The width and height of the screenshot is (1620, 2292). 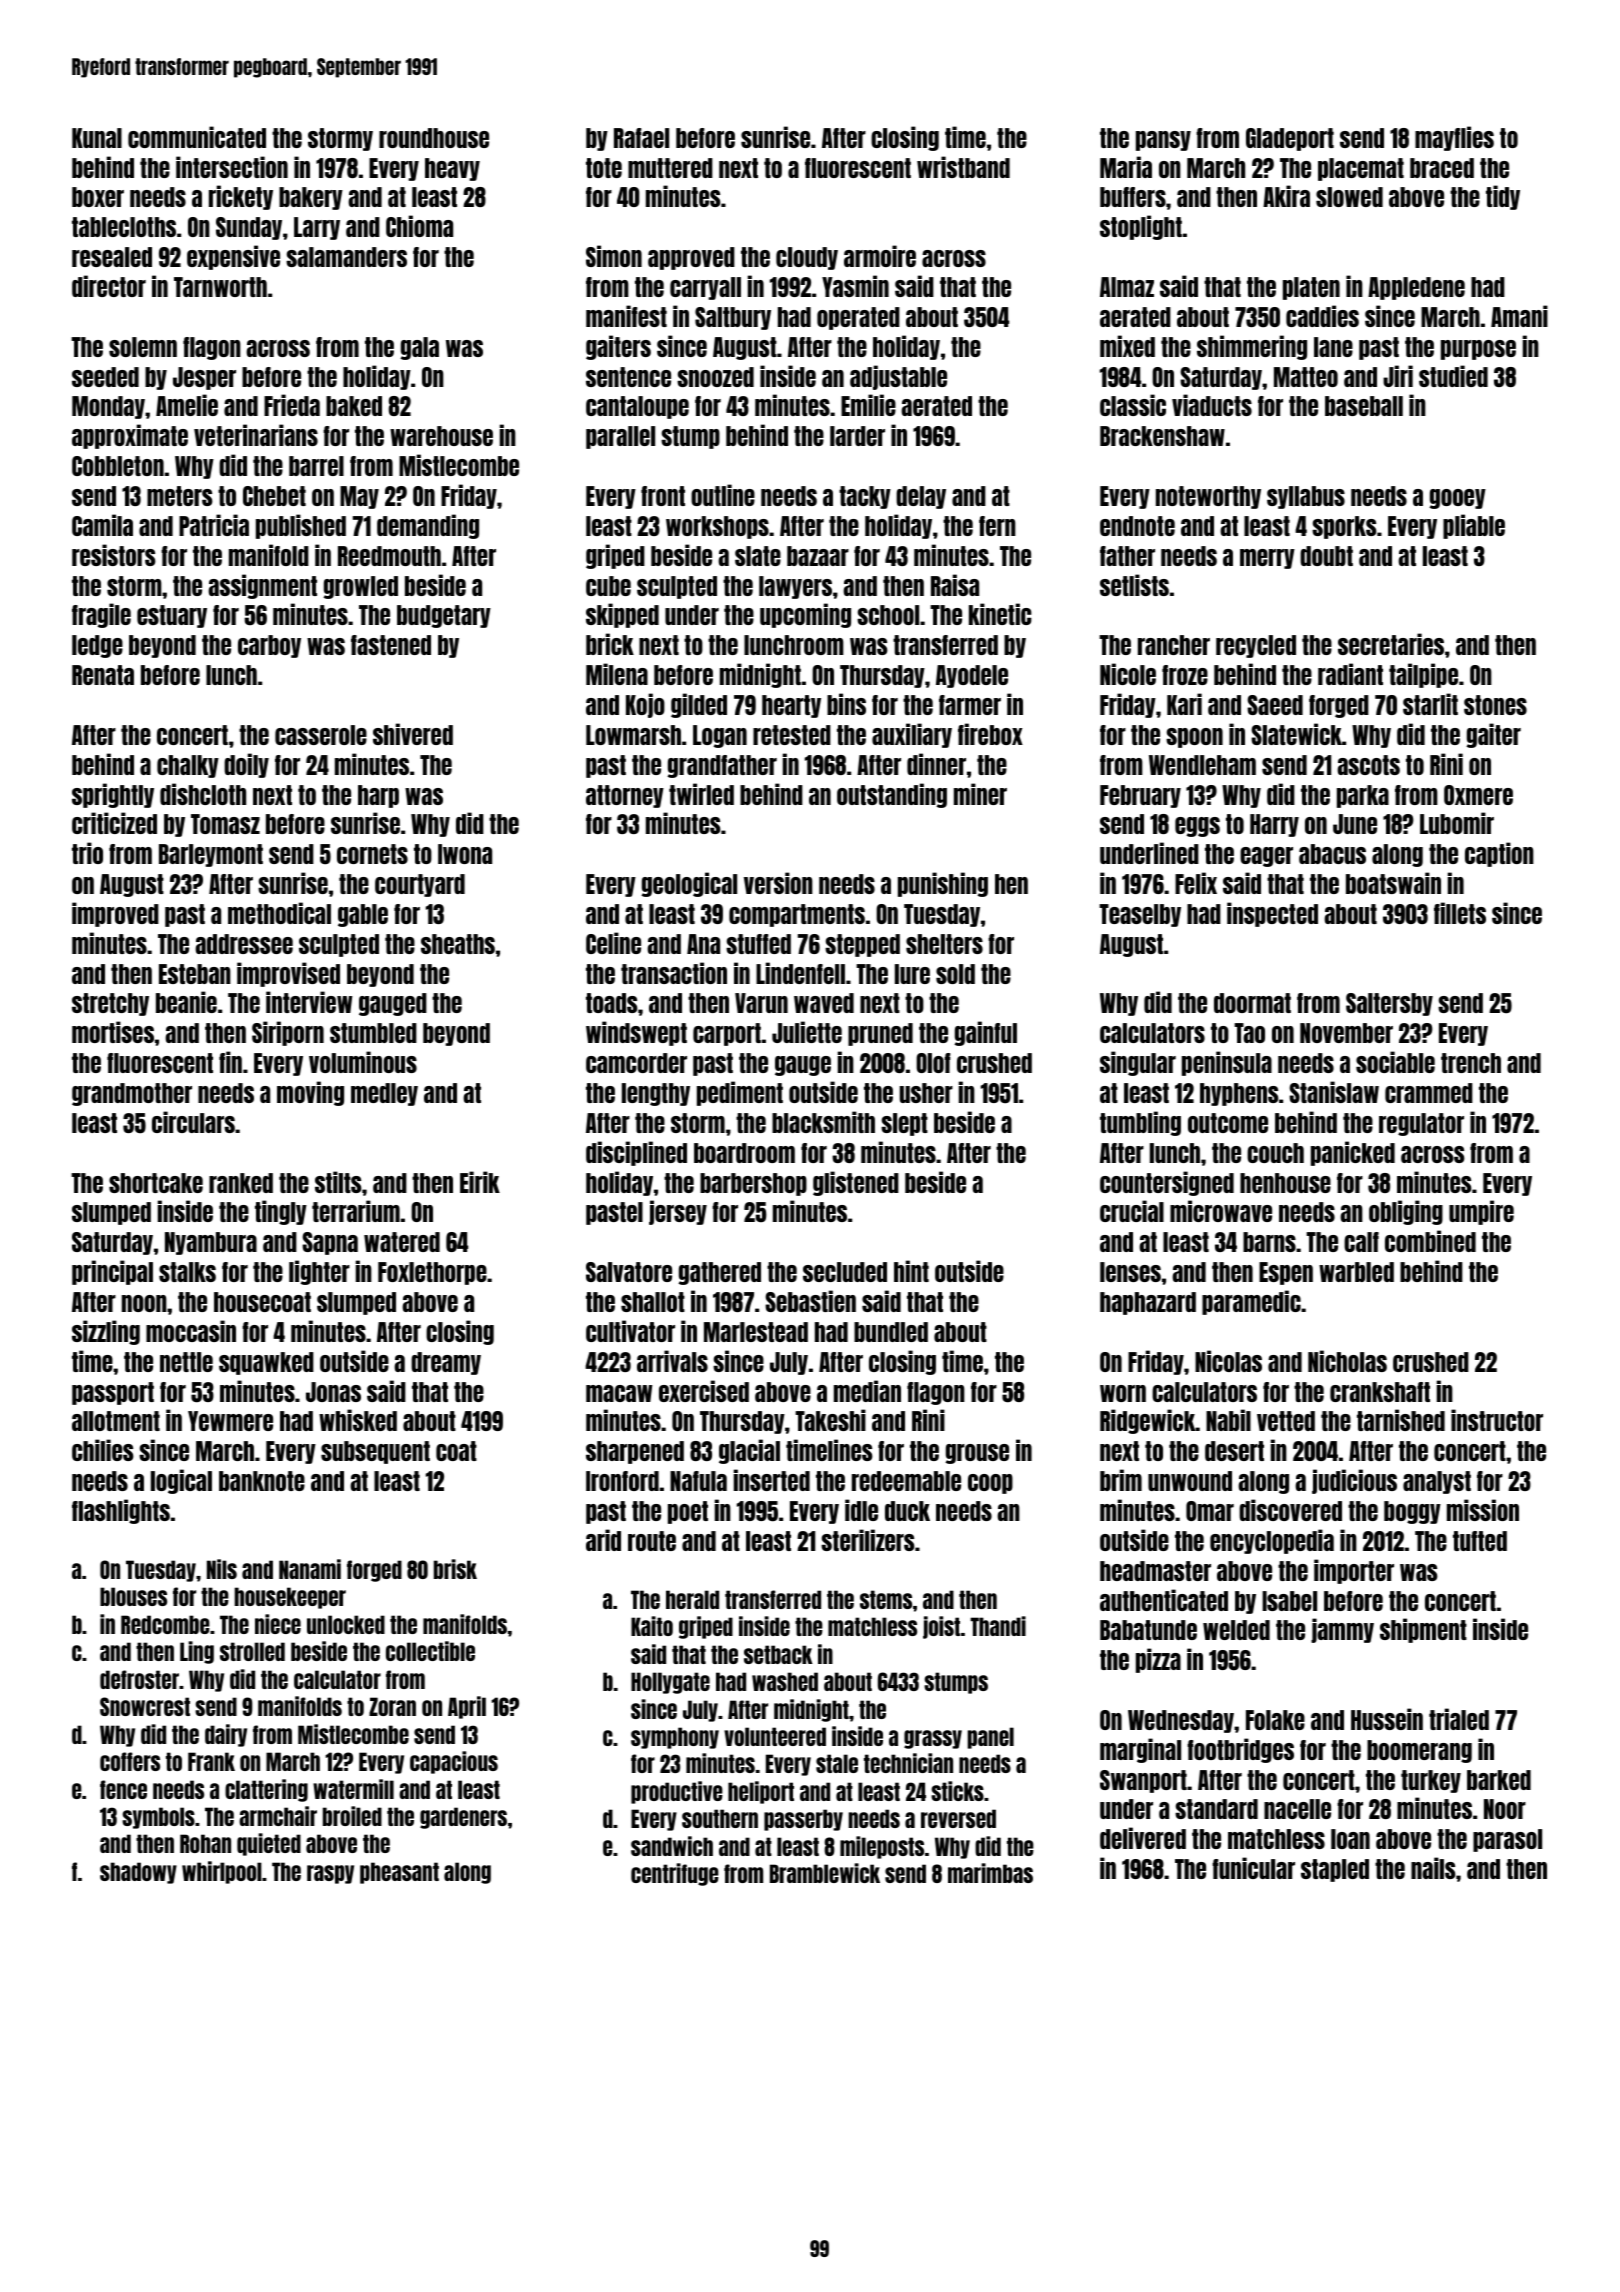 What do you see at coordinates (434, 138) in the screenshot?
I see `roundhouse` at bounding box center [434, 138].
